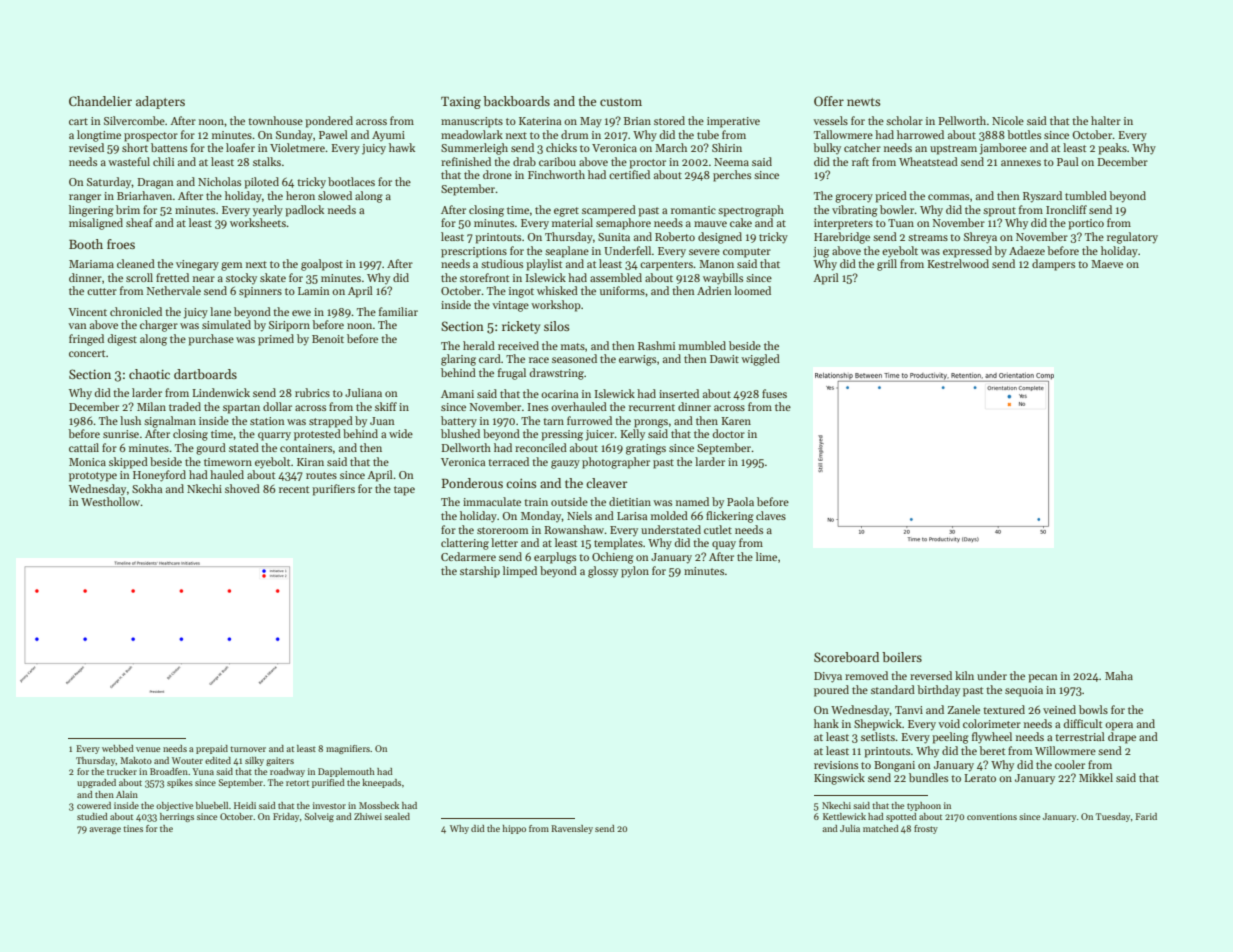 The height and width of the screenshot is (952, 1233). I want to click on glossy, so click(603, 572).
